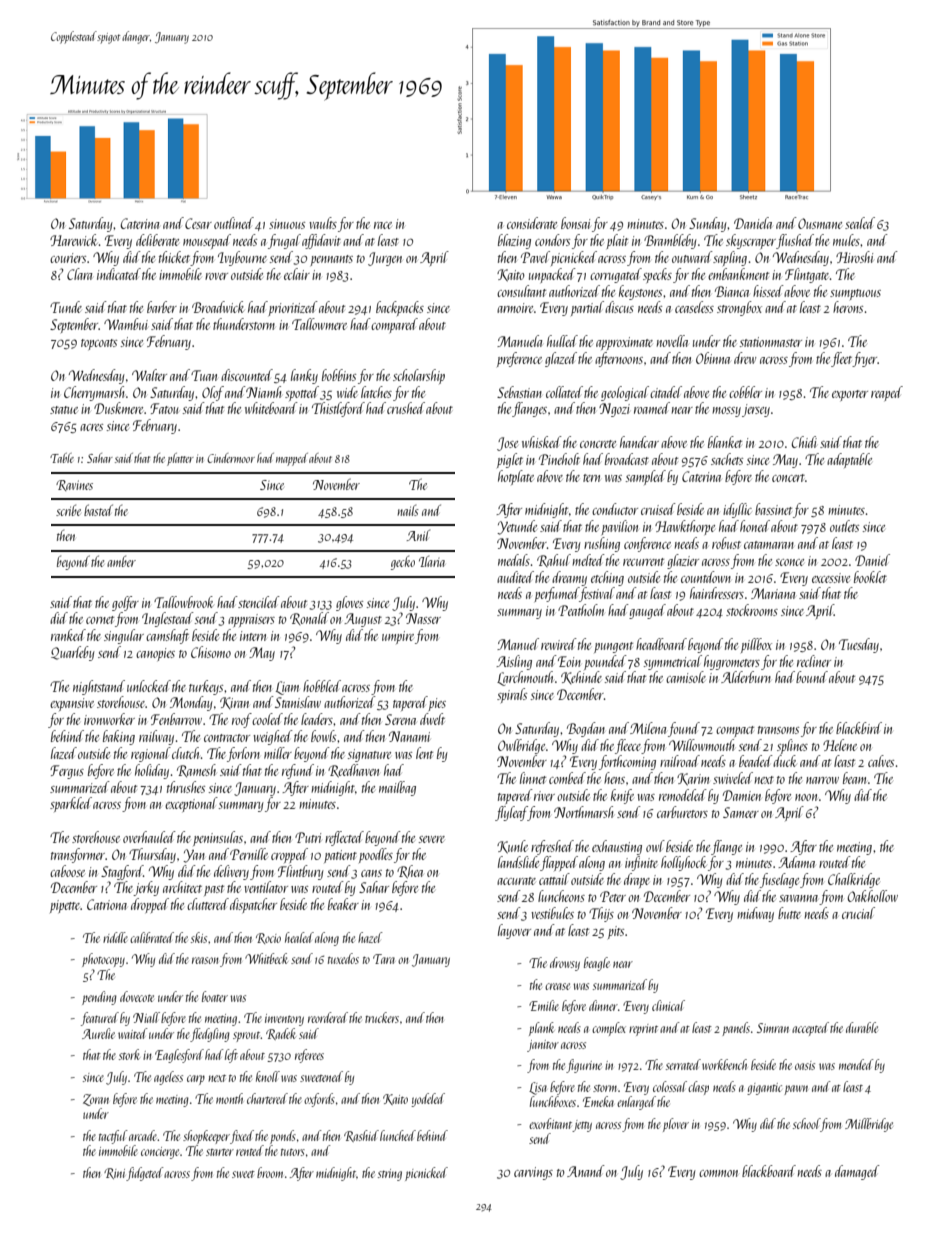 This page has height=1233, width=952. Describe the element at coordinates (785, 761) in the page. I see `duck` at that location.
